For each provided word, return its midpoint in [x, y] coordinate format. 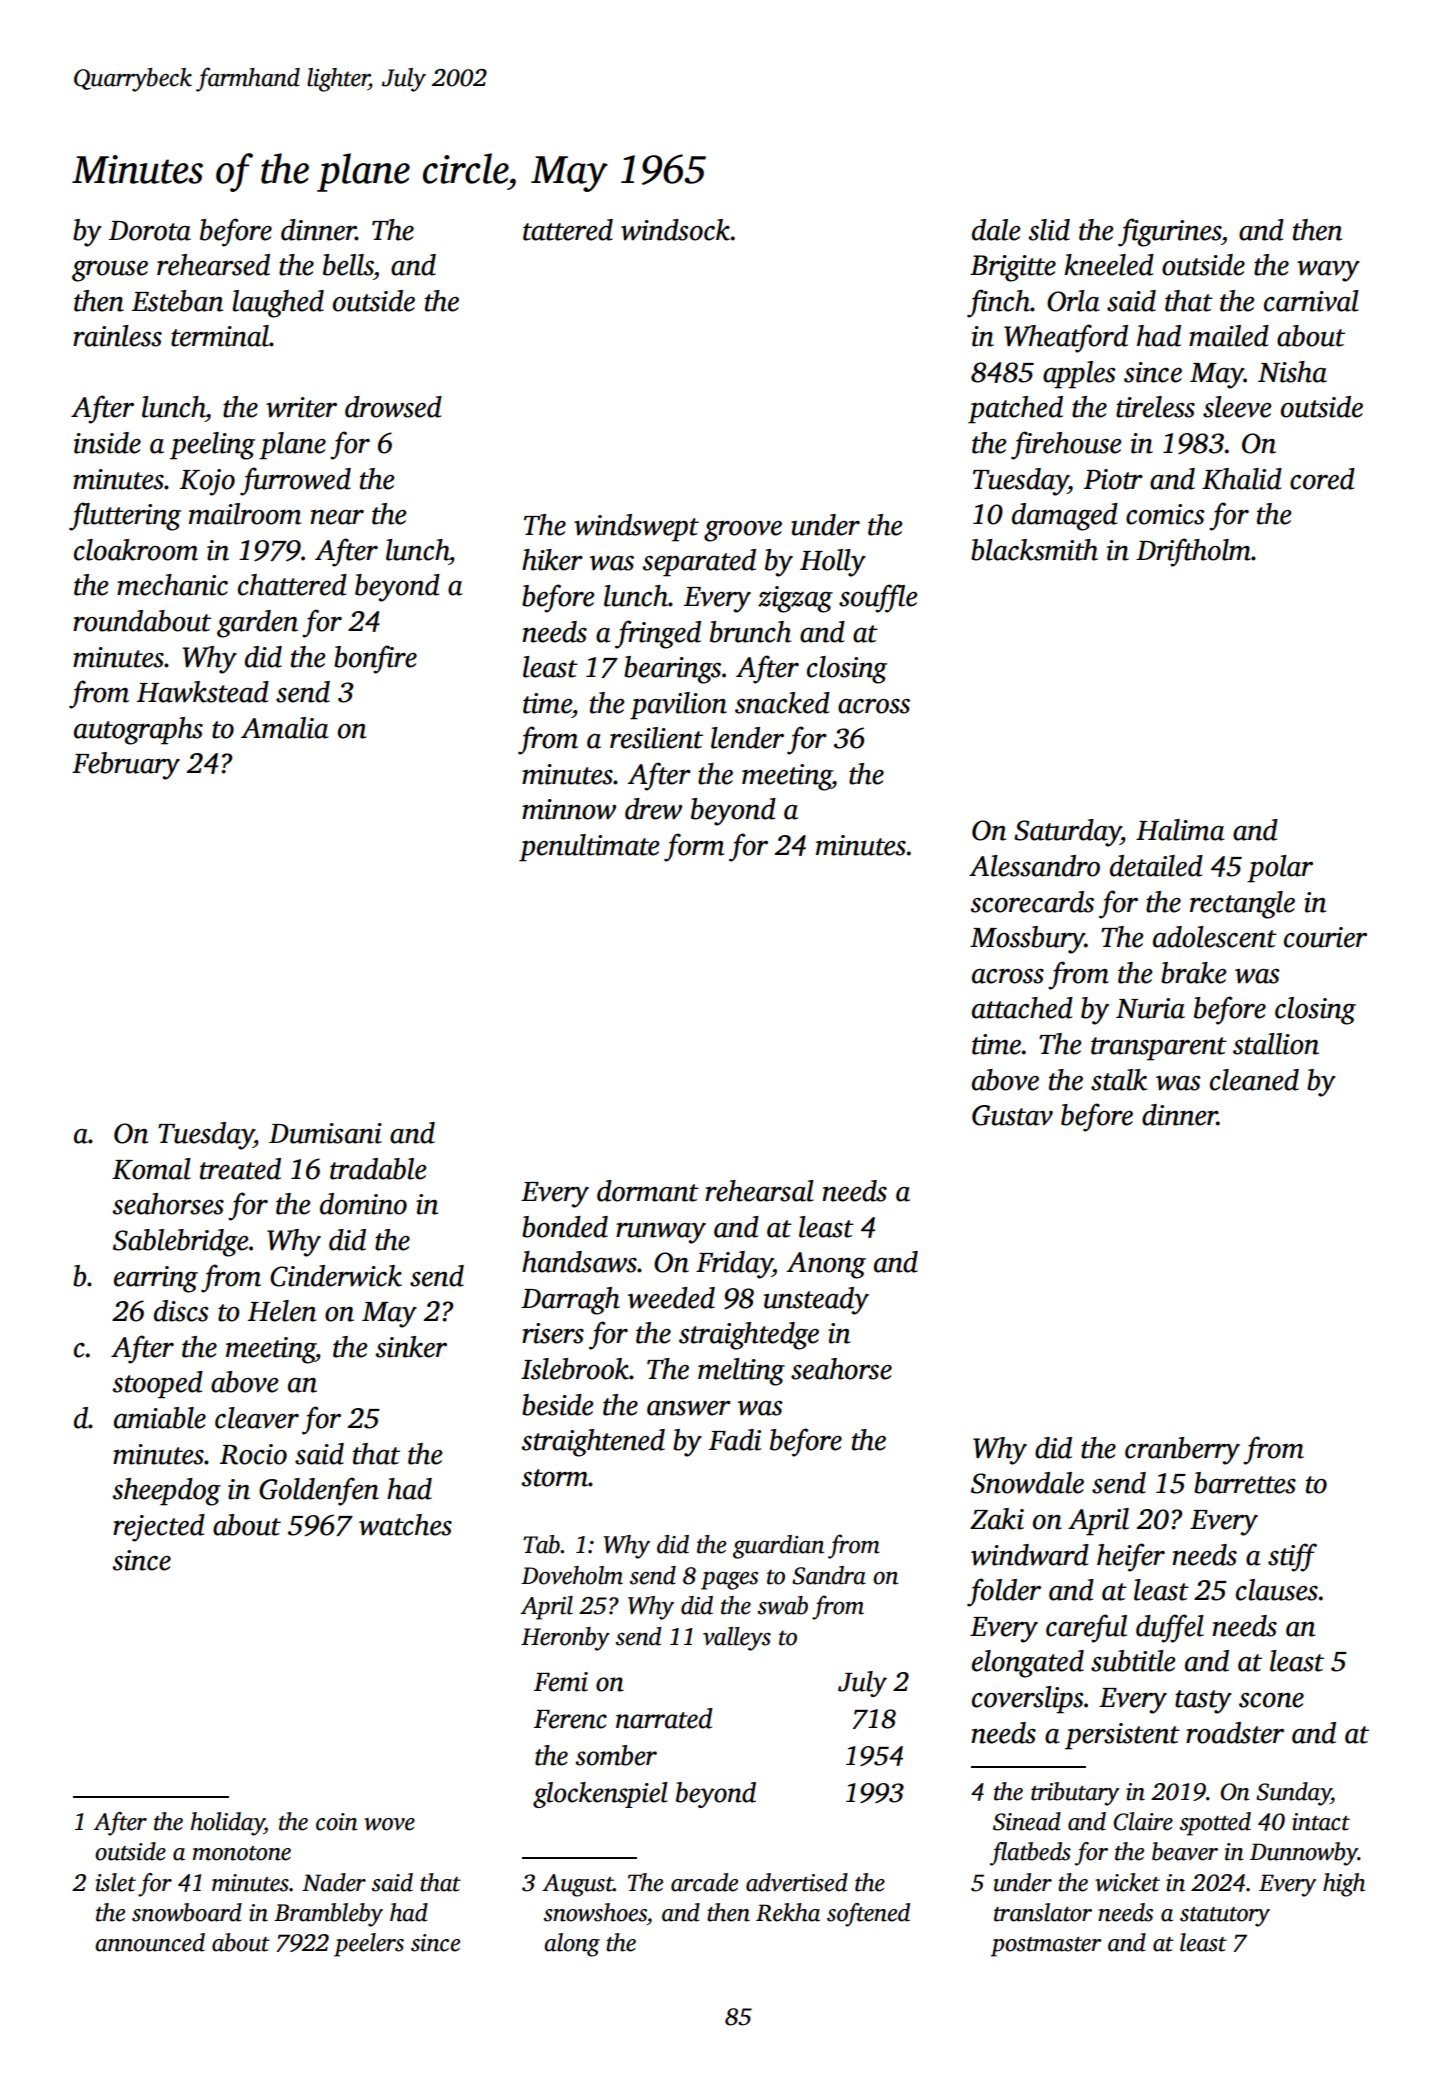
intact [1321, 1822]
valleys [737, 1639]
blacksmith [1034, 550]
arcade [704, 1882]
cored [1322, 479]
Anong [826, 1265]
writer [301, 407]
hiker [552, 560]
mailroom [245, 514]
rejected [159, 1528]
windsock [675, 230]
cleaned [1254, 1080]
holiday [227, 1824]
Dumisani [325, 1133]
